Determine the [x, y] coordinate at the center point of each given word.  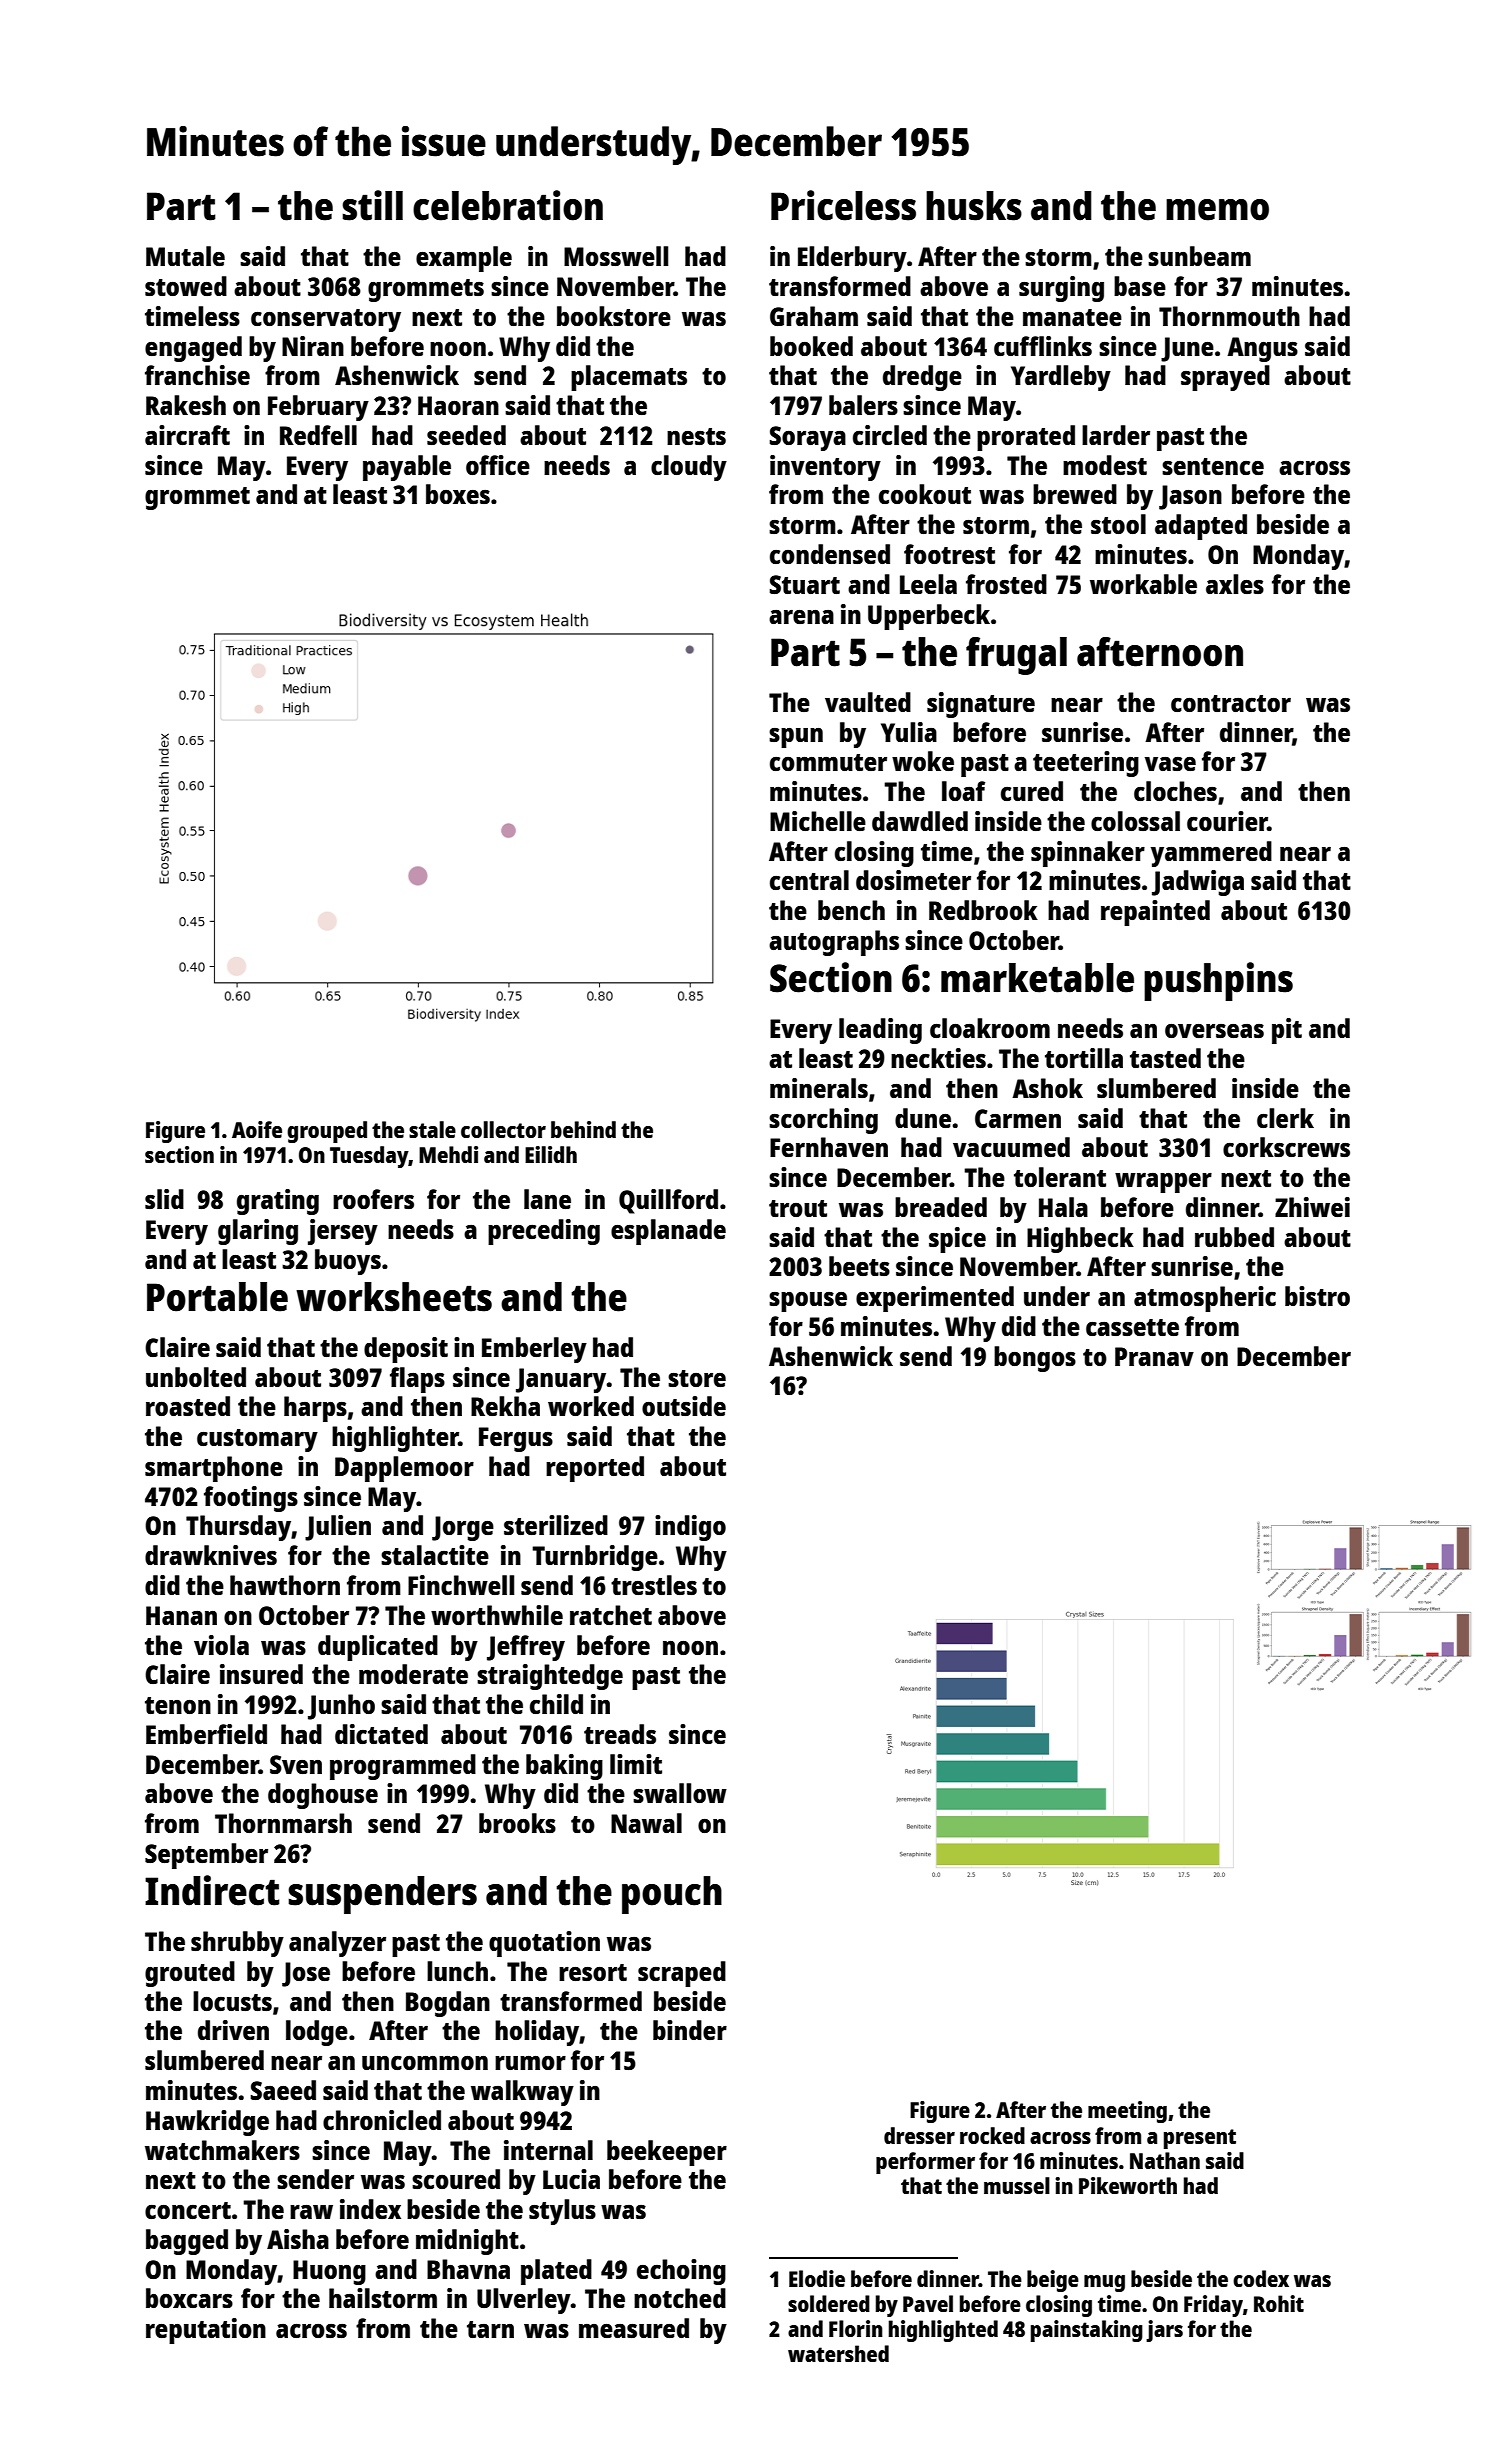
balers [863, 405]
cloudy [689, 468]
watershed [838, 2353]
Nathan [1165, 2160]
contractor [1231, 703]
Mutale [185, 256]
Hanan [181, 1615]
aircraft [187, 435]
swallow [680, 1793]
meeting [1127, 2112]
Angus [1262, 349]
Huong [329, 2272]
